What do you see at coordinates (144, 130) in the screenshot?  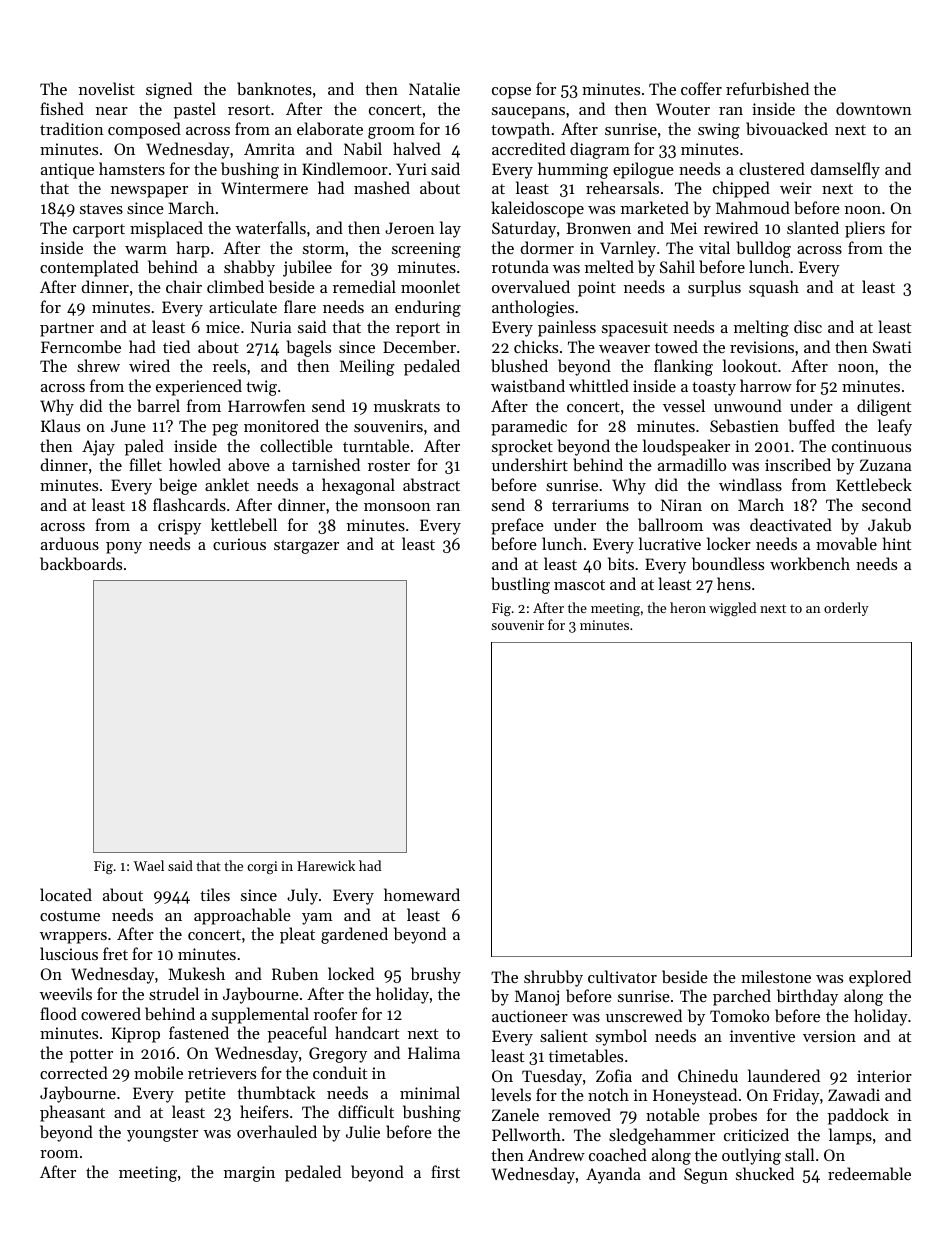 I see `composed` at bounding box center [144, 130].
